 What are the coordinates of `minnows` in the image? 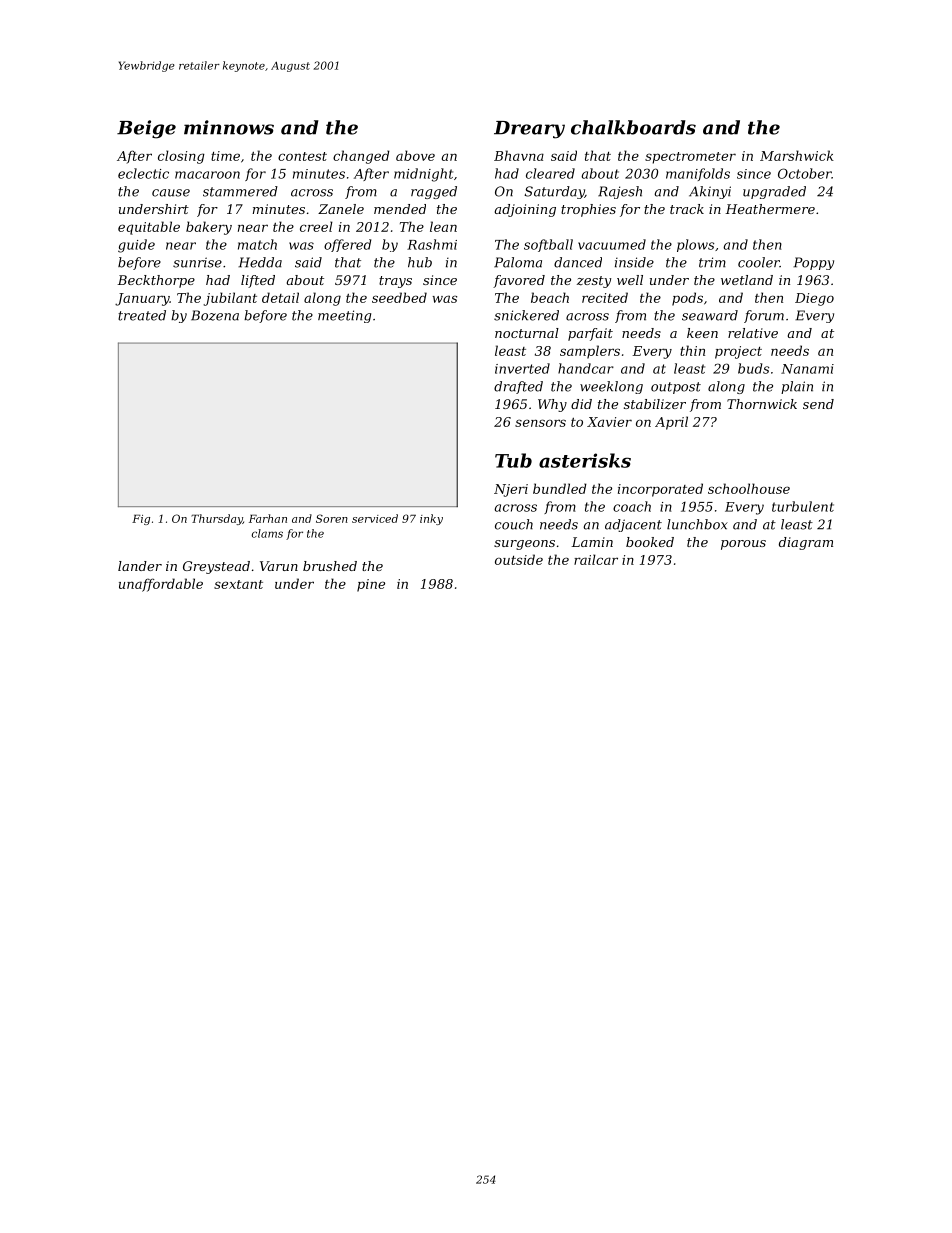 It's located at (229, 127).
